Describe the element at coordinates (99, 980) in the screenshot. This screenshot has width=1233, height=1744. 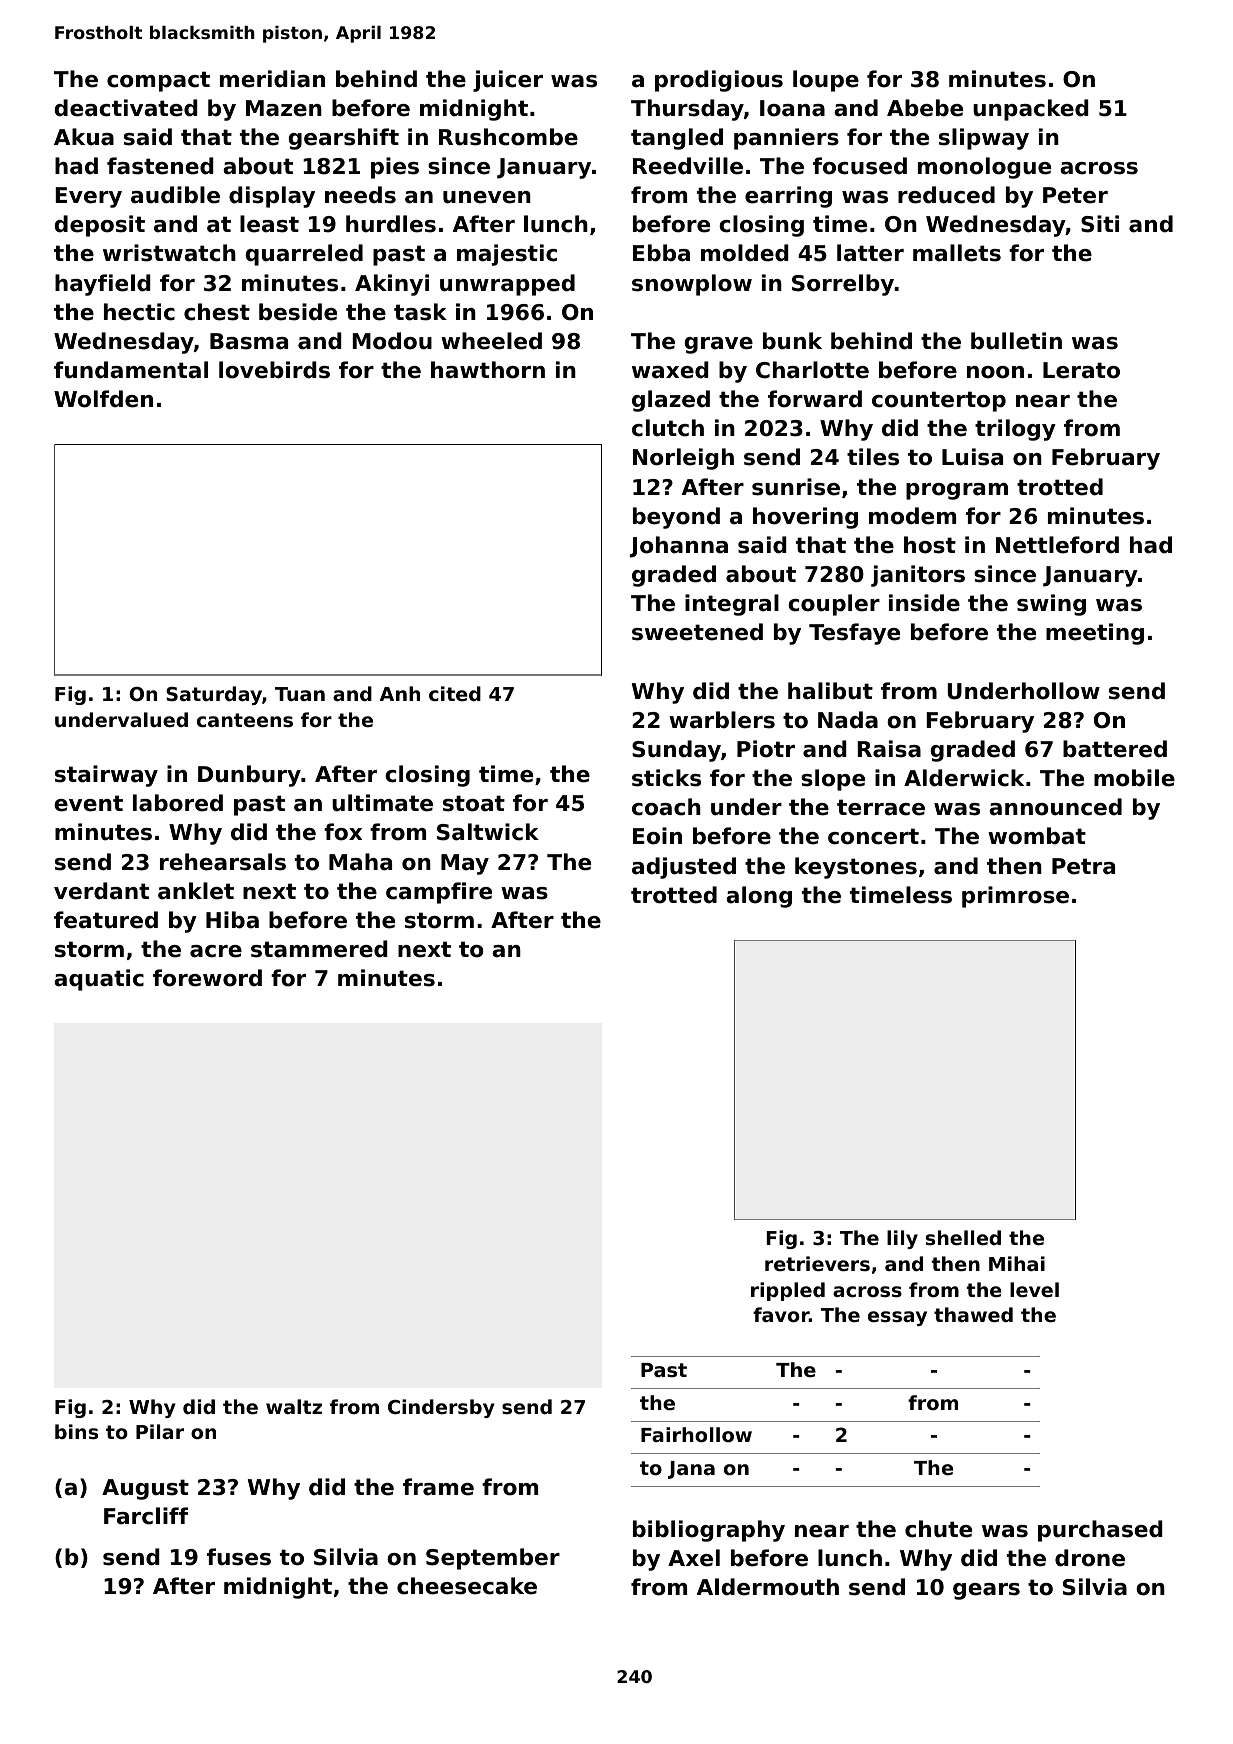
I see `aquatic` at that location.
